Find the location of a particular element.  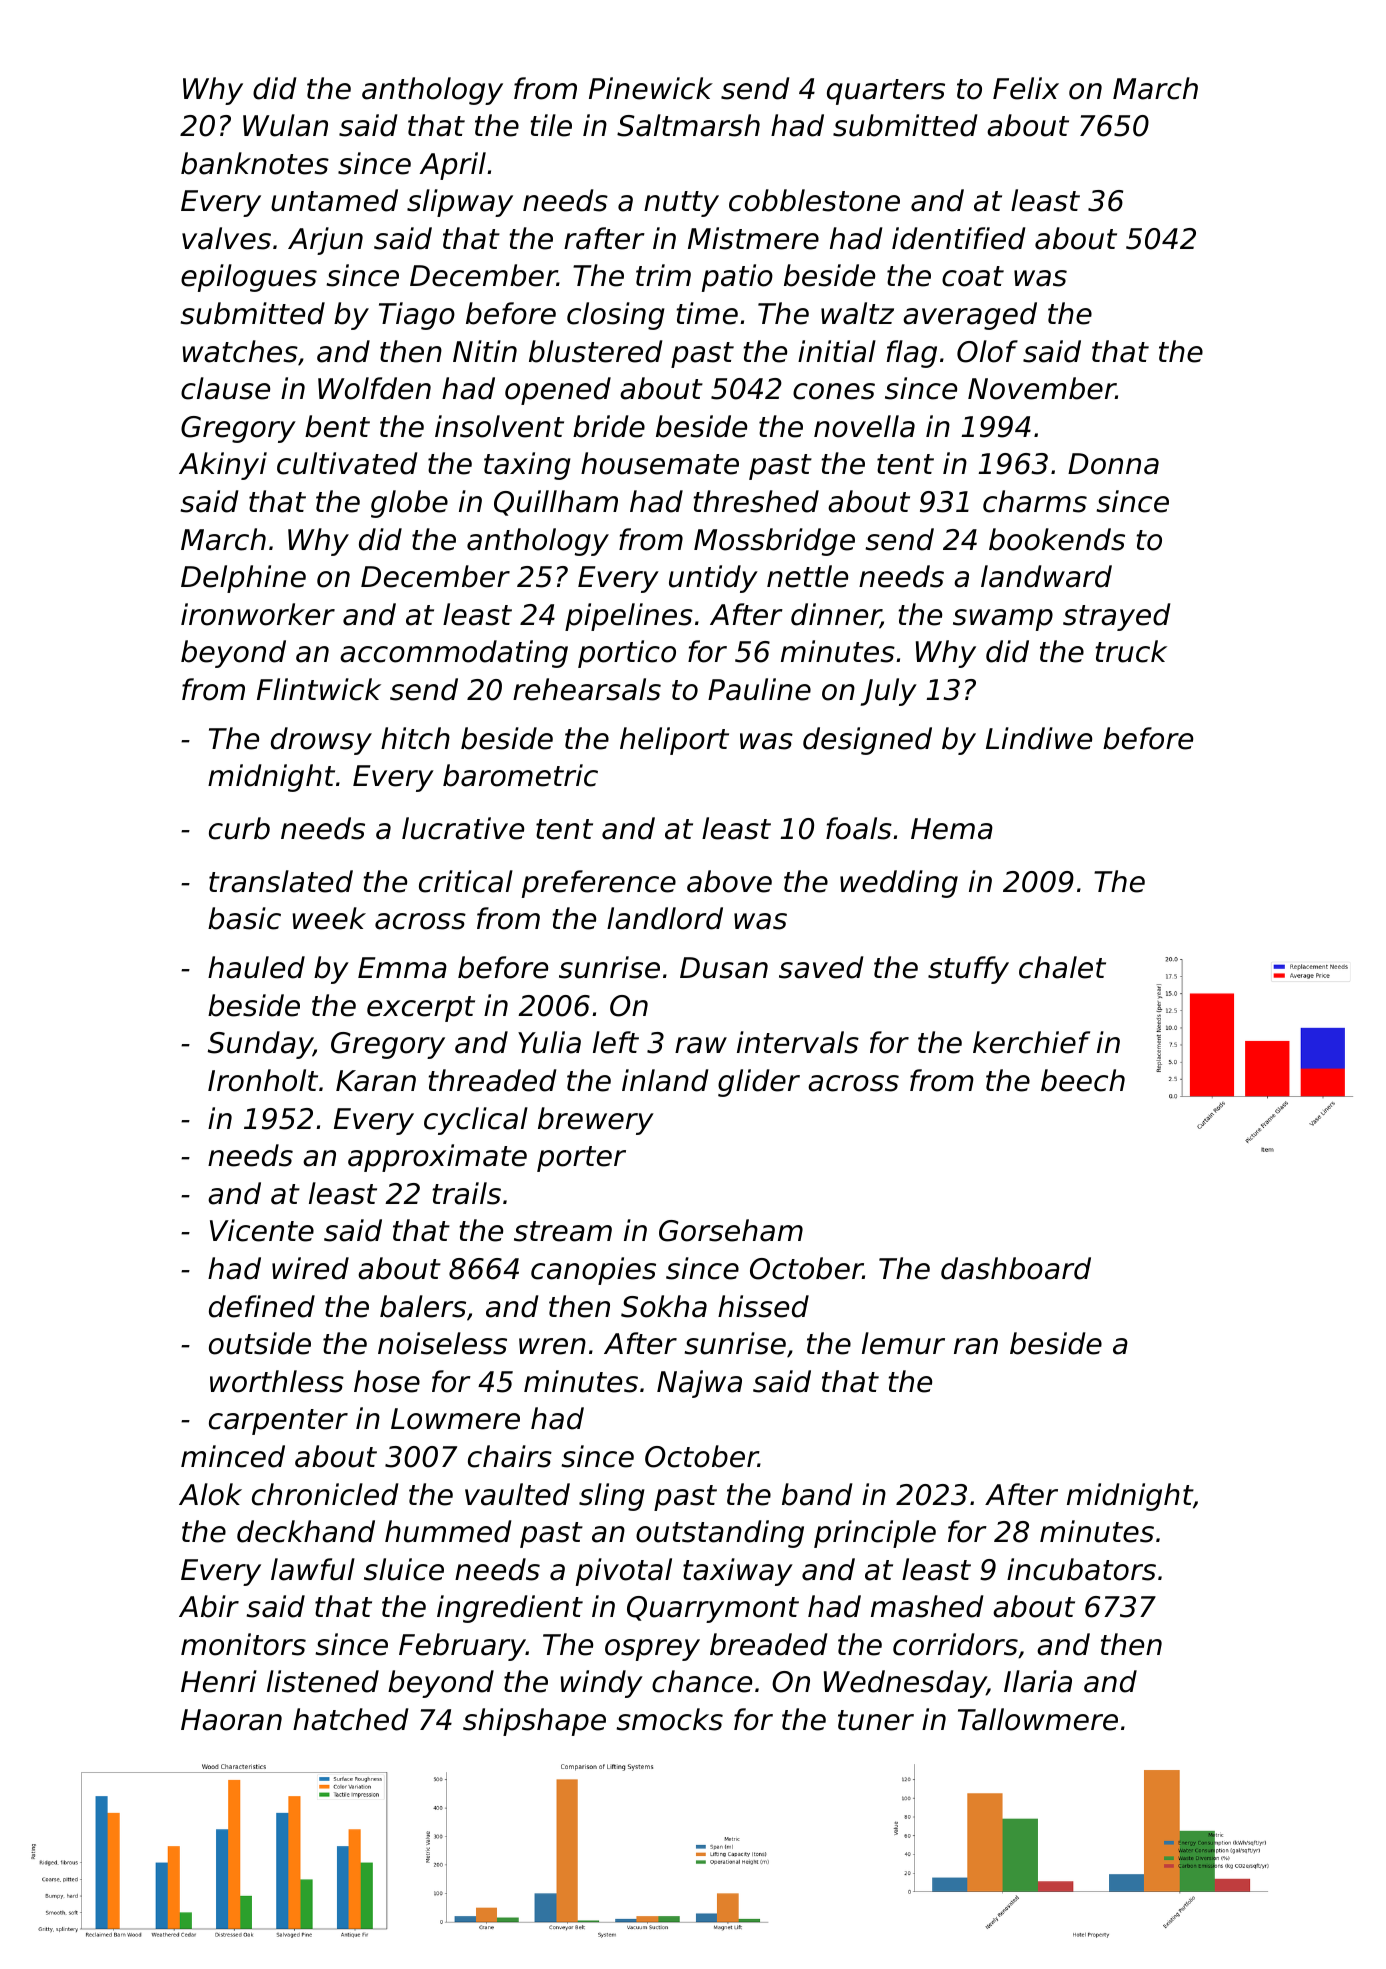

Abir is located at coordinates (209, 1606).
